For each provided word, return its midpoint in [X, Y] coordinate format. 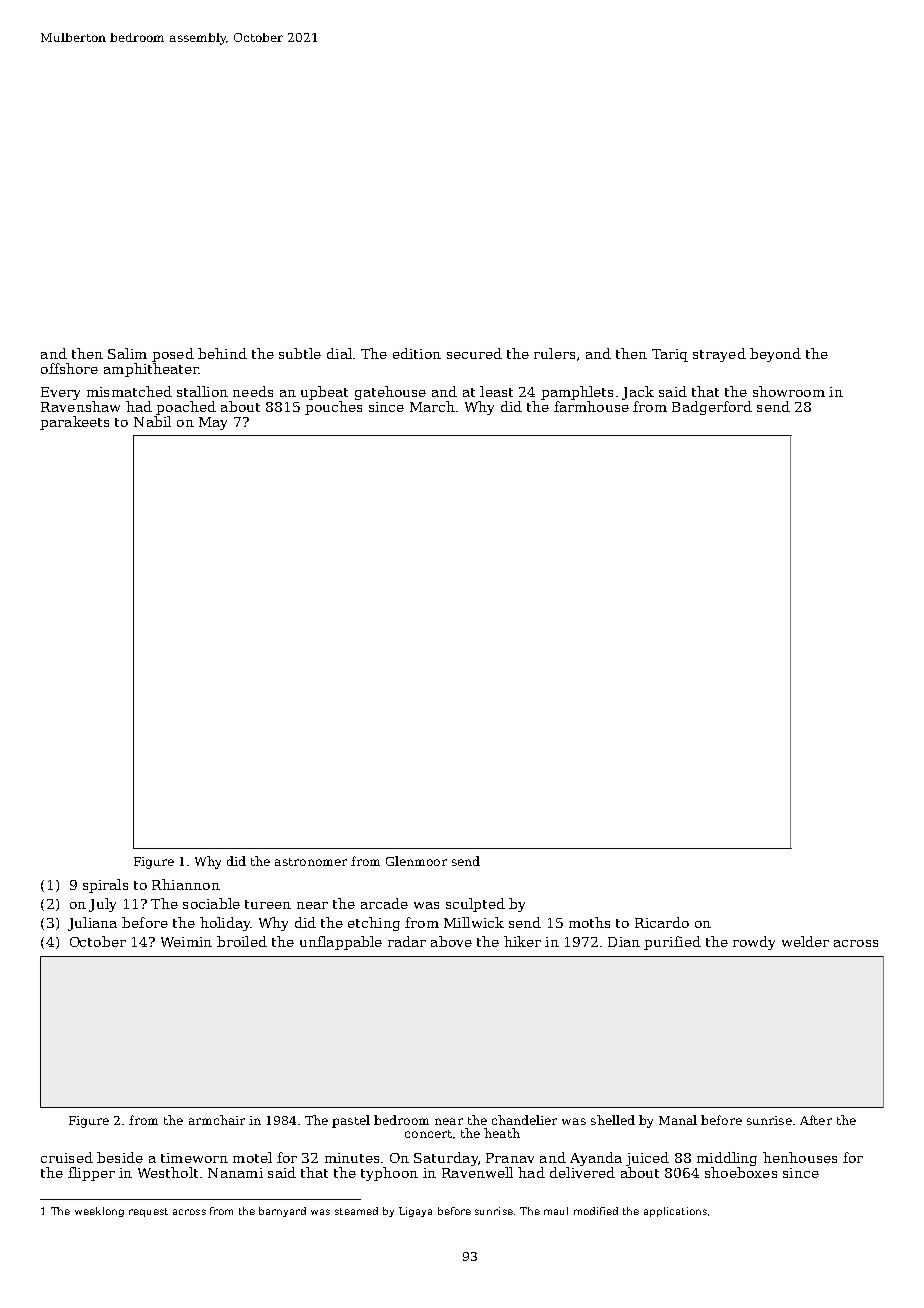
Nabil [152, 421]
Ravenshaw [80, 406]
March [432, 406]
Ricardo [662, 922]
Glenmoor [416, 861]
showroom [789, 391]
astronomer [311, 862]
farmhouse [591, 406]
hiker [522, 941]
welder [805, 941]
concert [428, 1134]
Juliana [92, 924]
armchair [217, 1120]
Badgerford [712, 408]
